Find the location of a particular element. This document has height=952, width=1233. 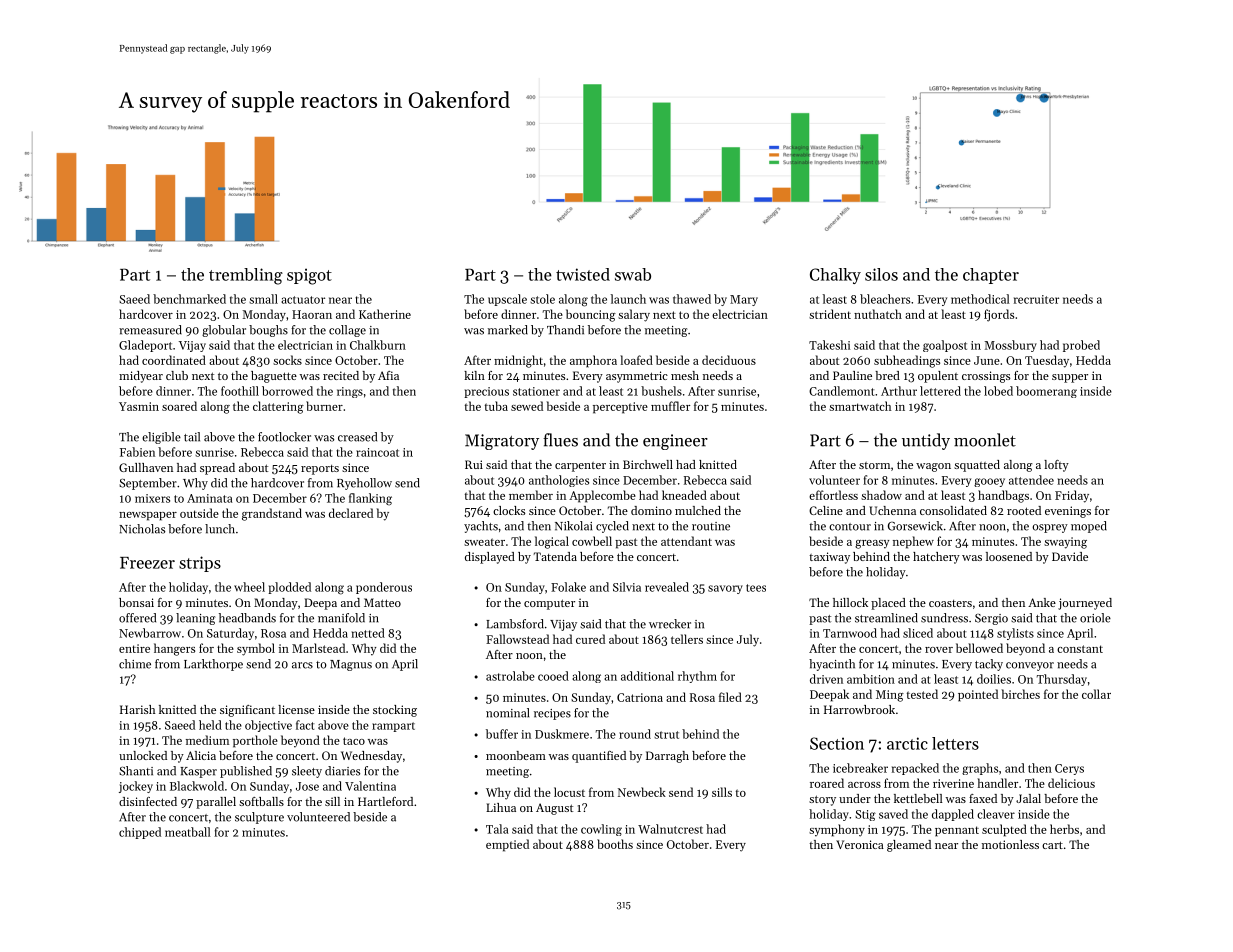

chapter is located at coordinates (991, 276).
